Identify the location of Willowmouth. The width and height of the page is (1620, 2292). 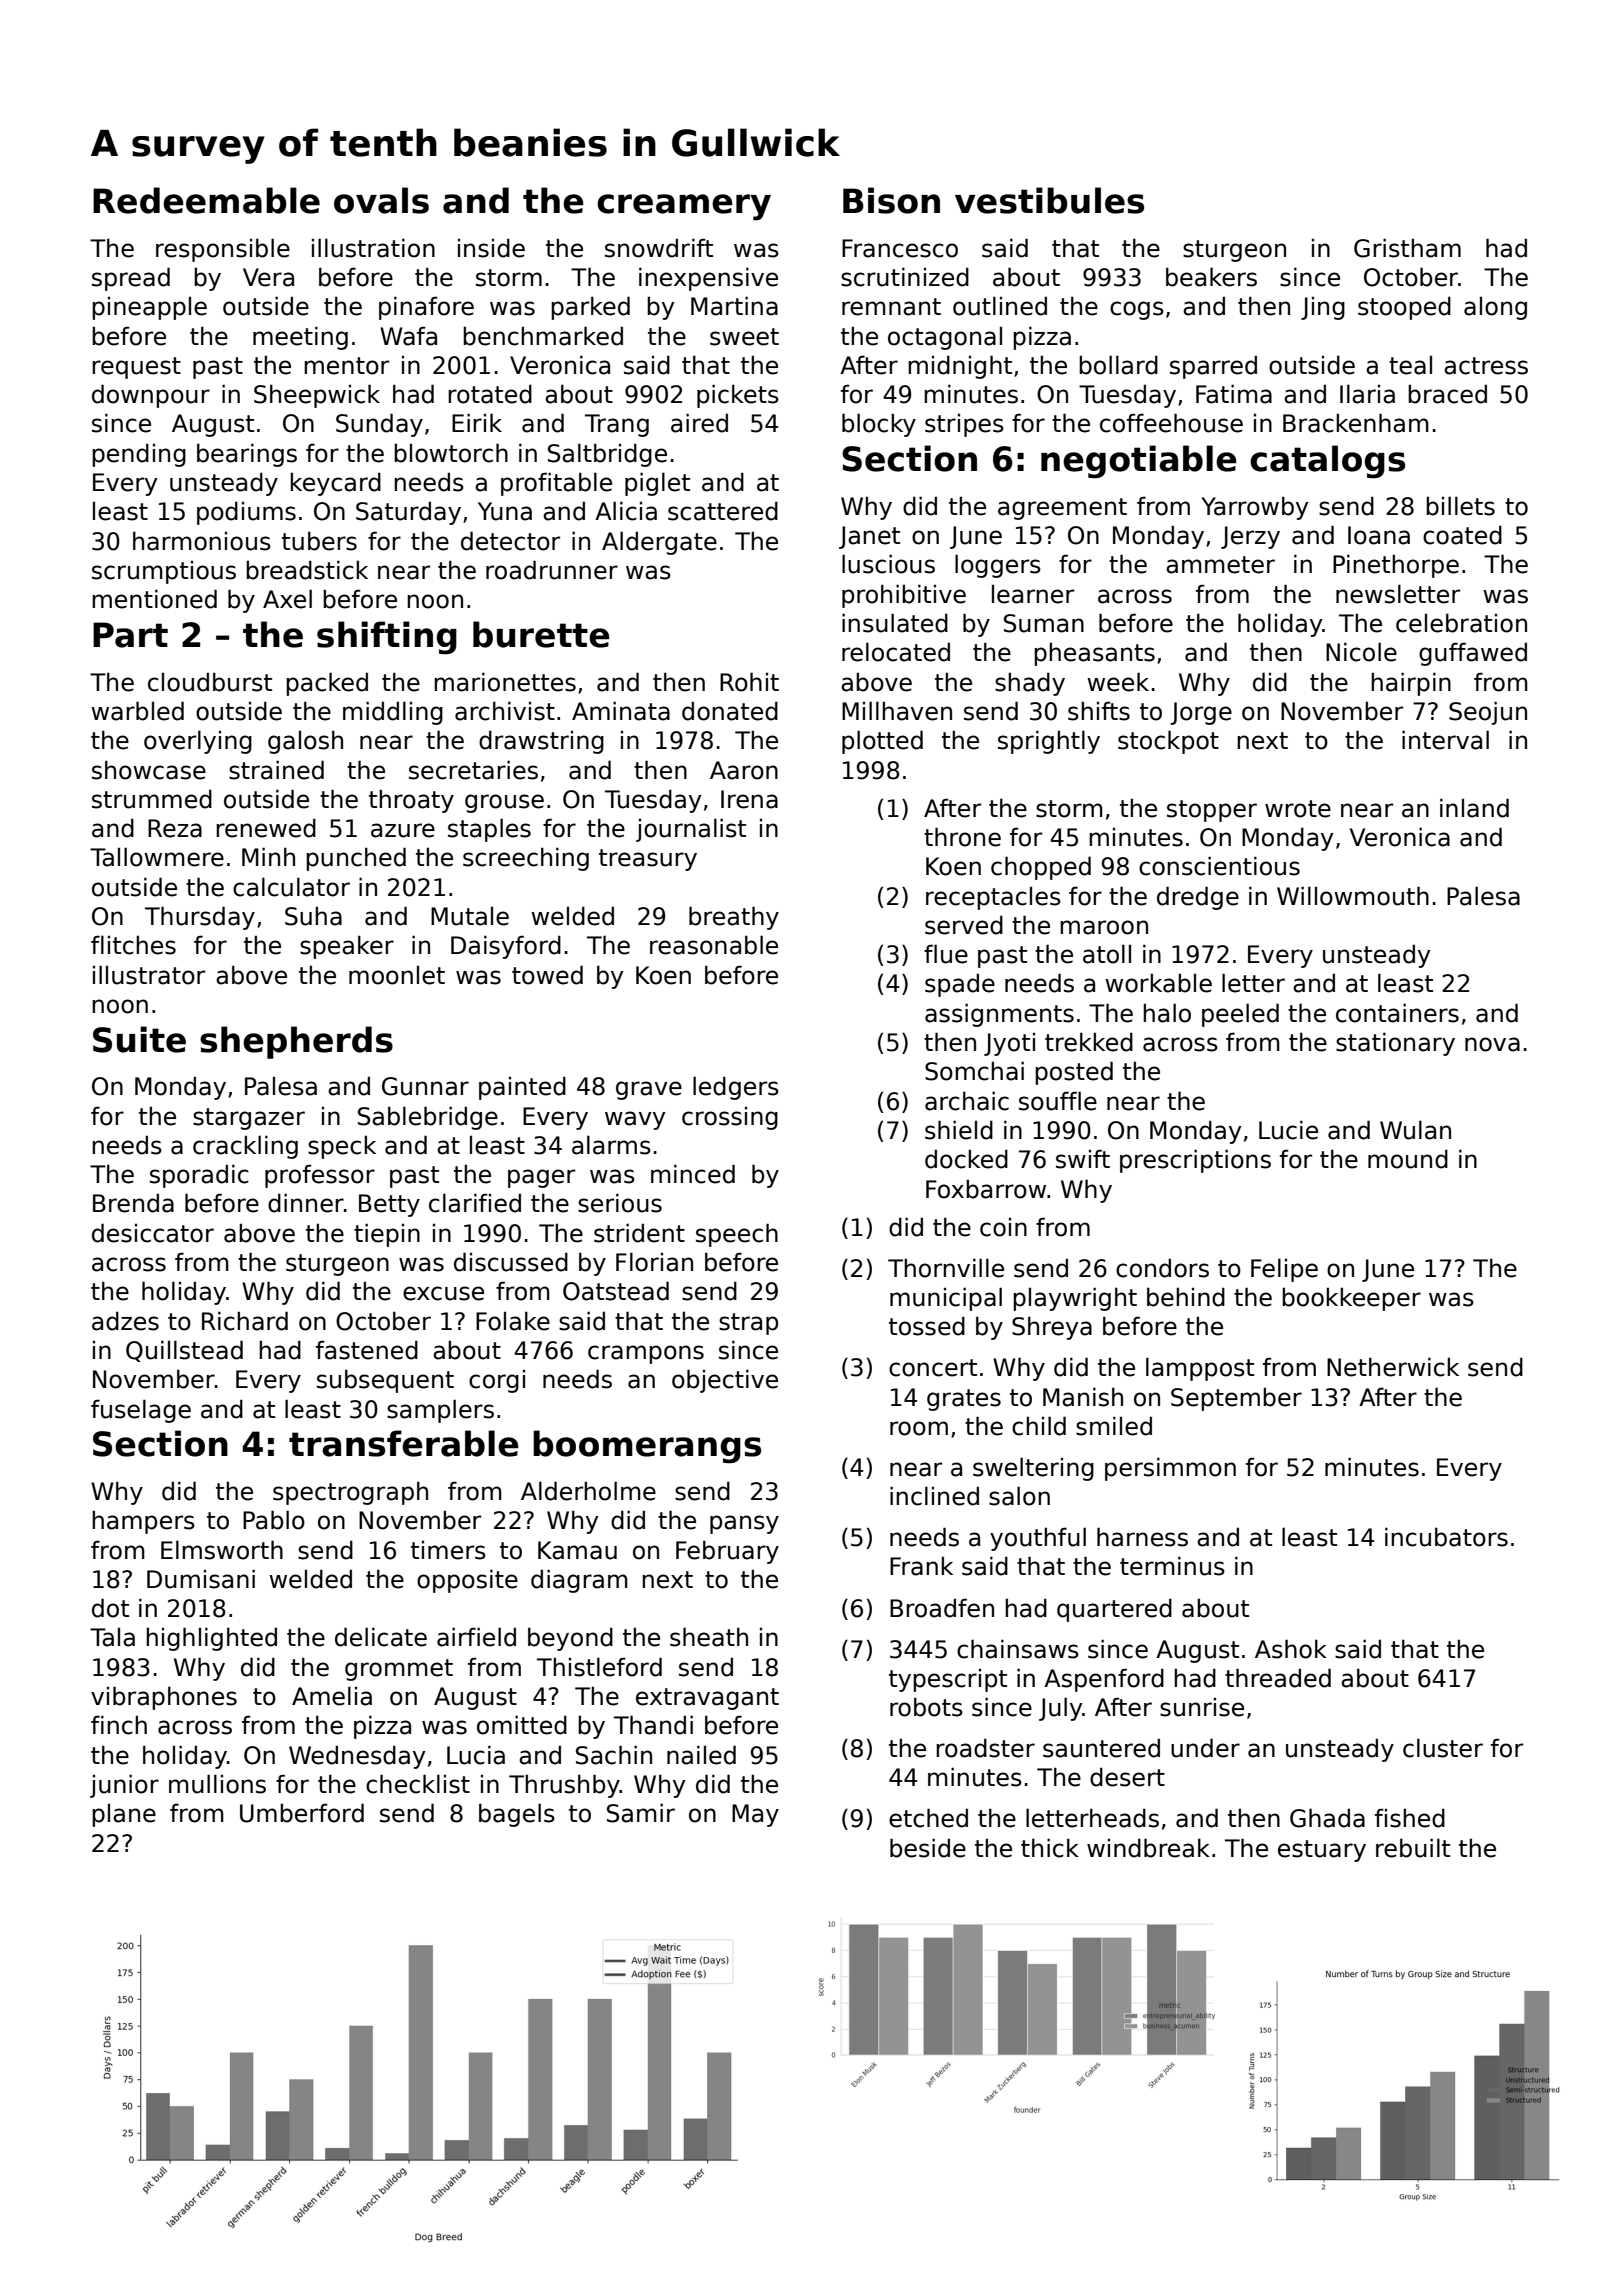
(1353, 896).
